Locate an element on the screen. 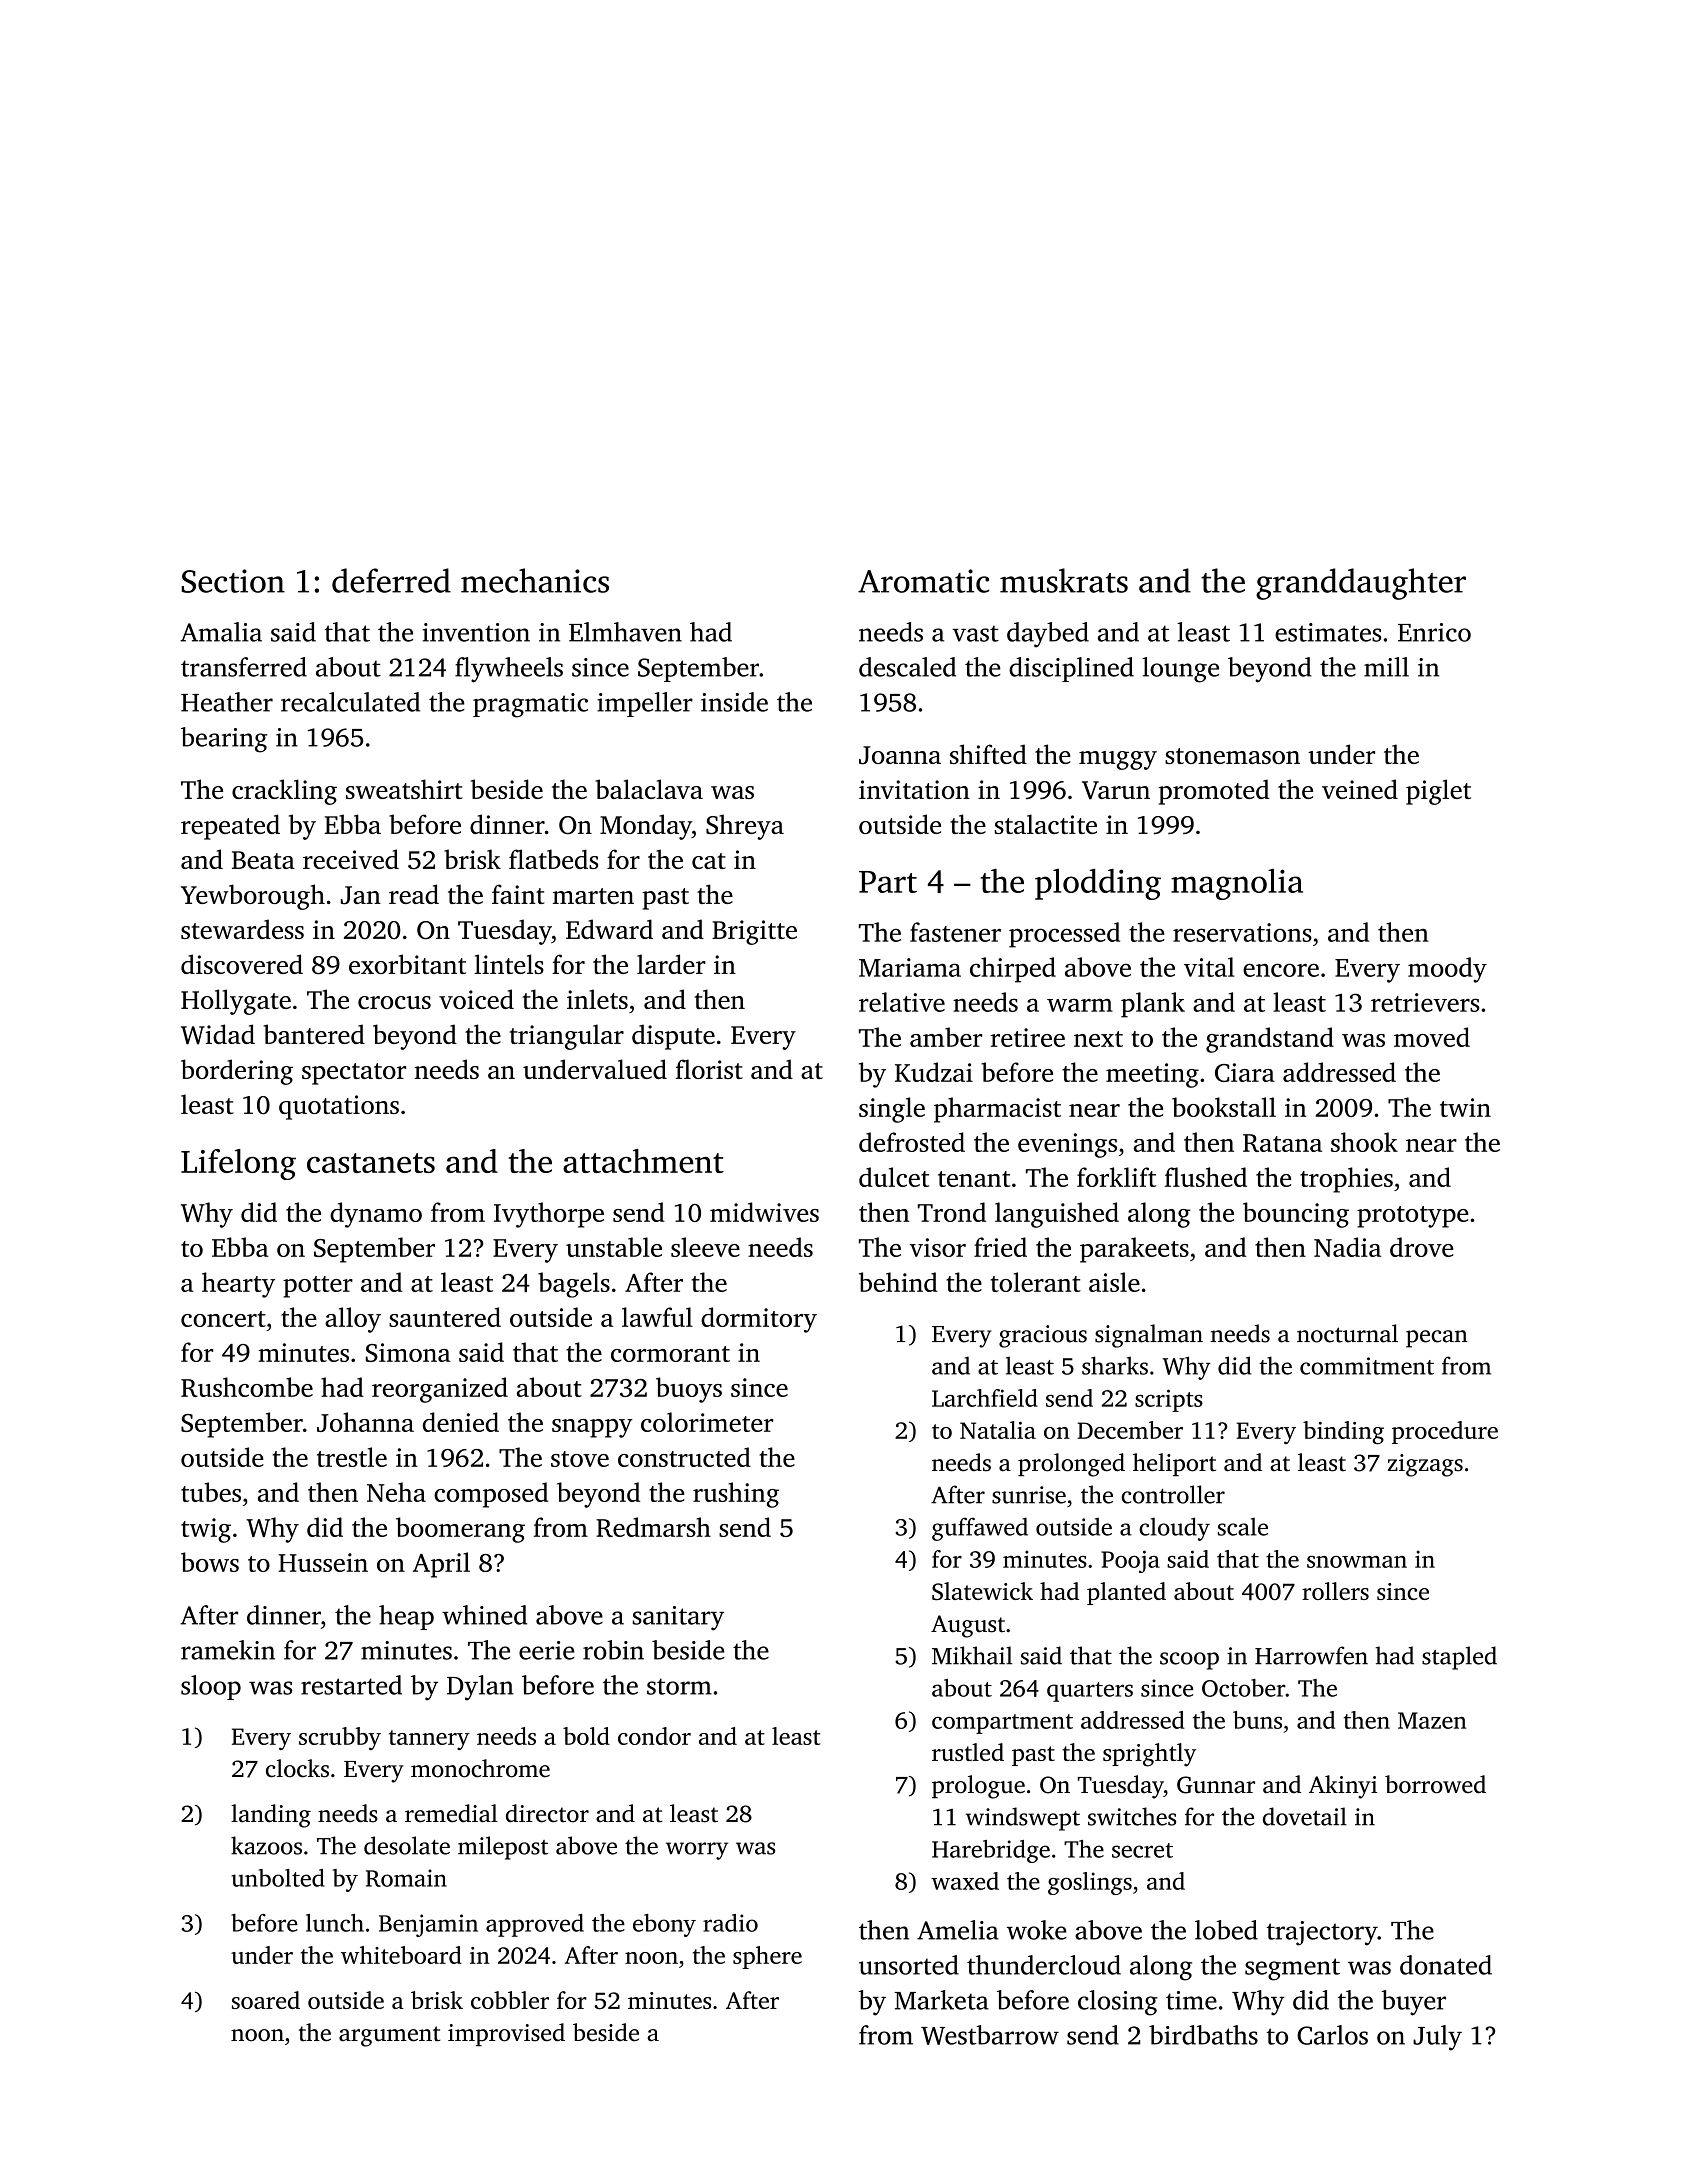 The image size is (1683, 2178). whiteboard is located at coordinates (401, 1955).
